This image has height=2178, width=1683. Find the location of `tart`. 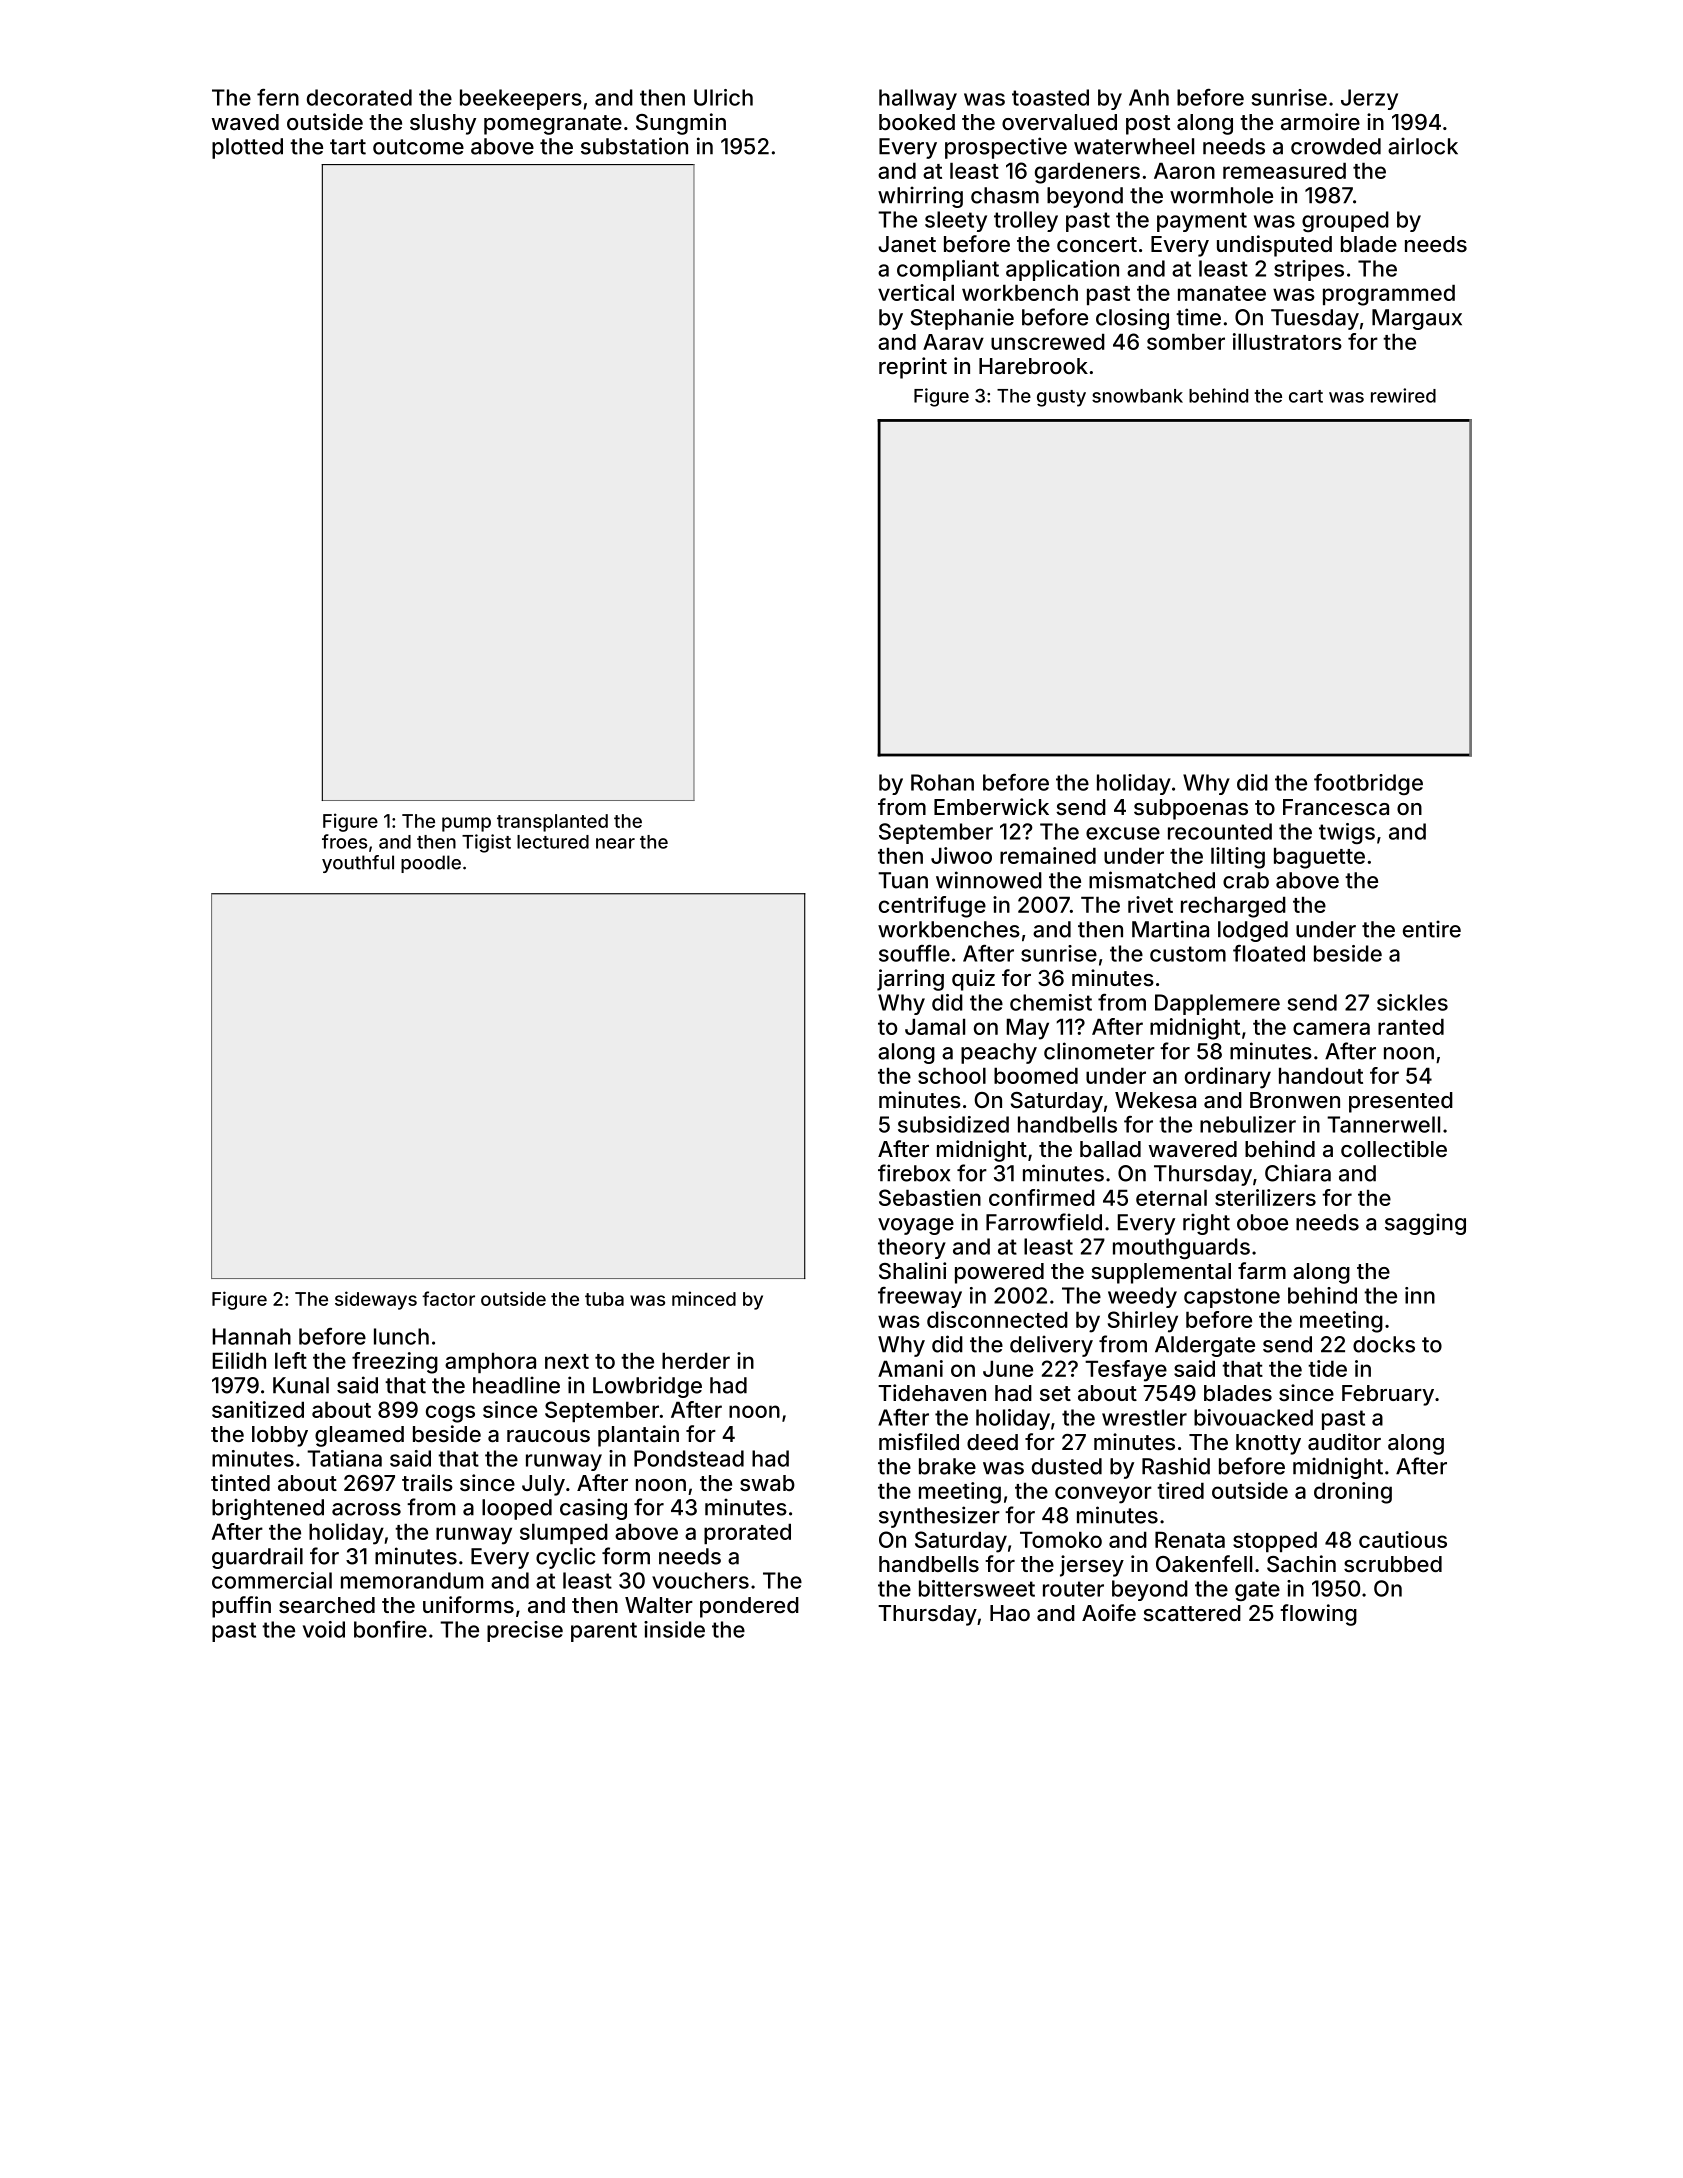

tart is located at coordinates (348, 147).
